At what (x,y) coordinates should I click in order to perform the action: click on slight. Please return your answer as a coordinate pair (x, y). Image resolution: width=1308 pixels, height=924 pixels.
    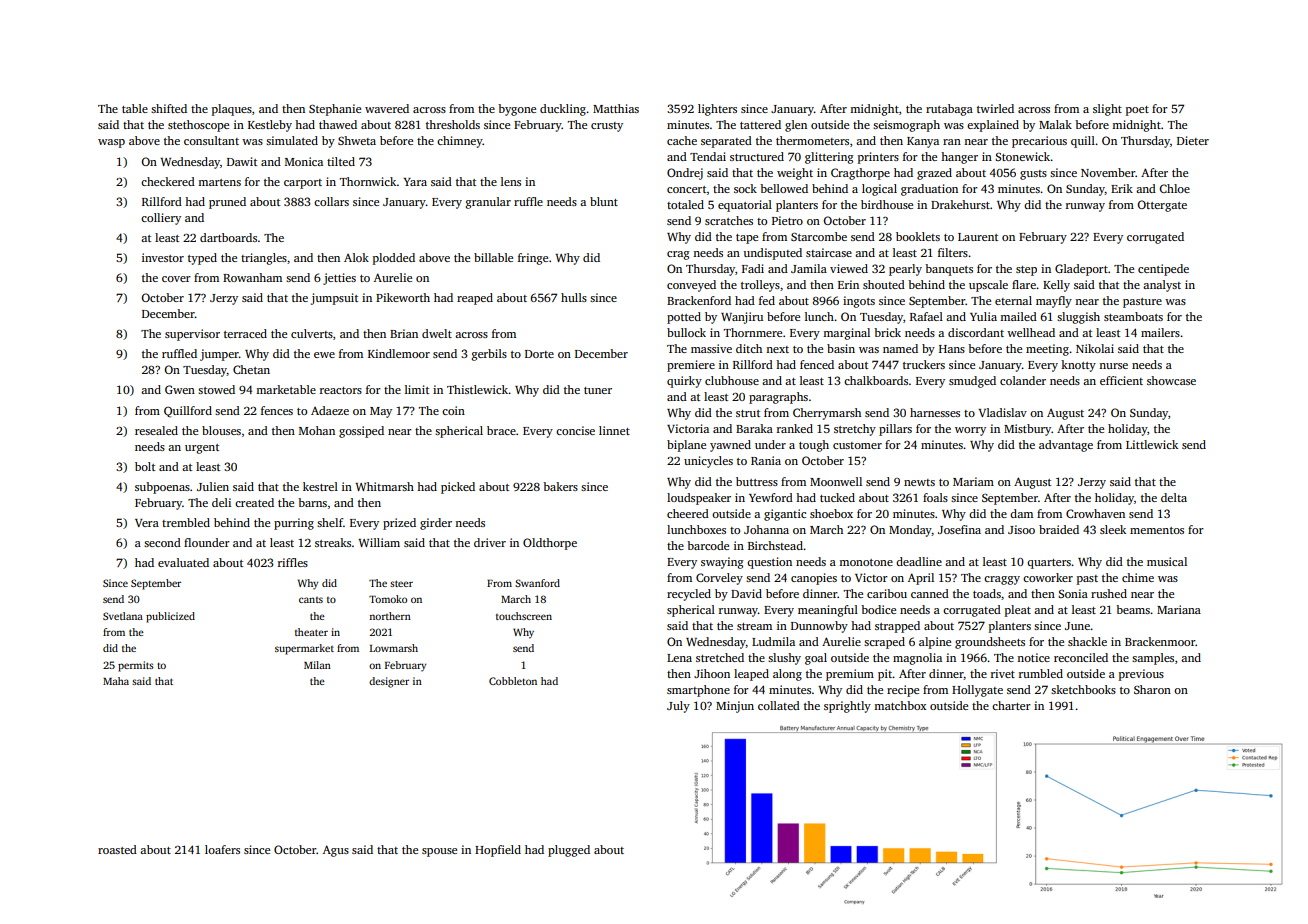
    Looking at the image, I should click on (1107, 110).
